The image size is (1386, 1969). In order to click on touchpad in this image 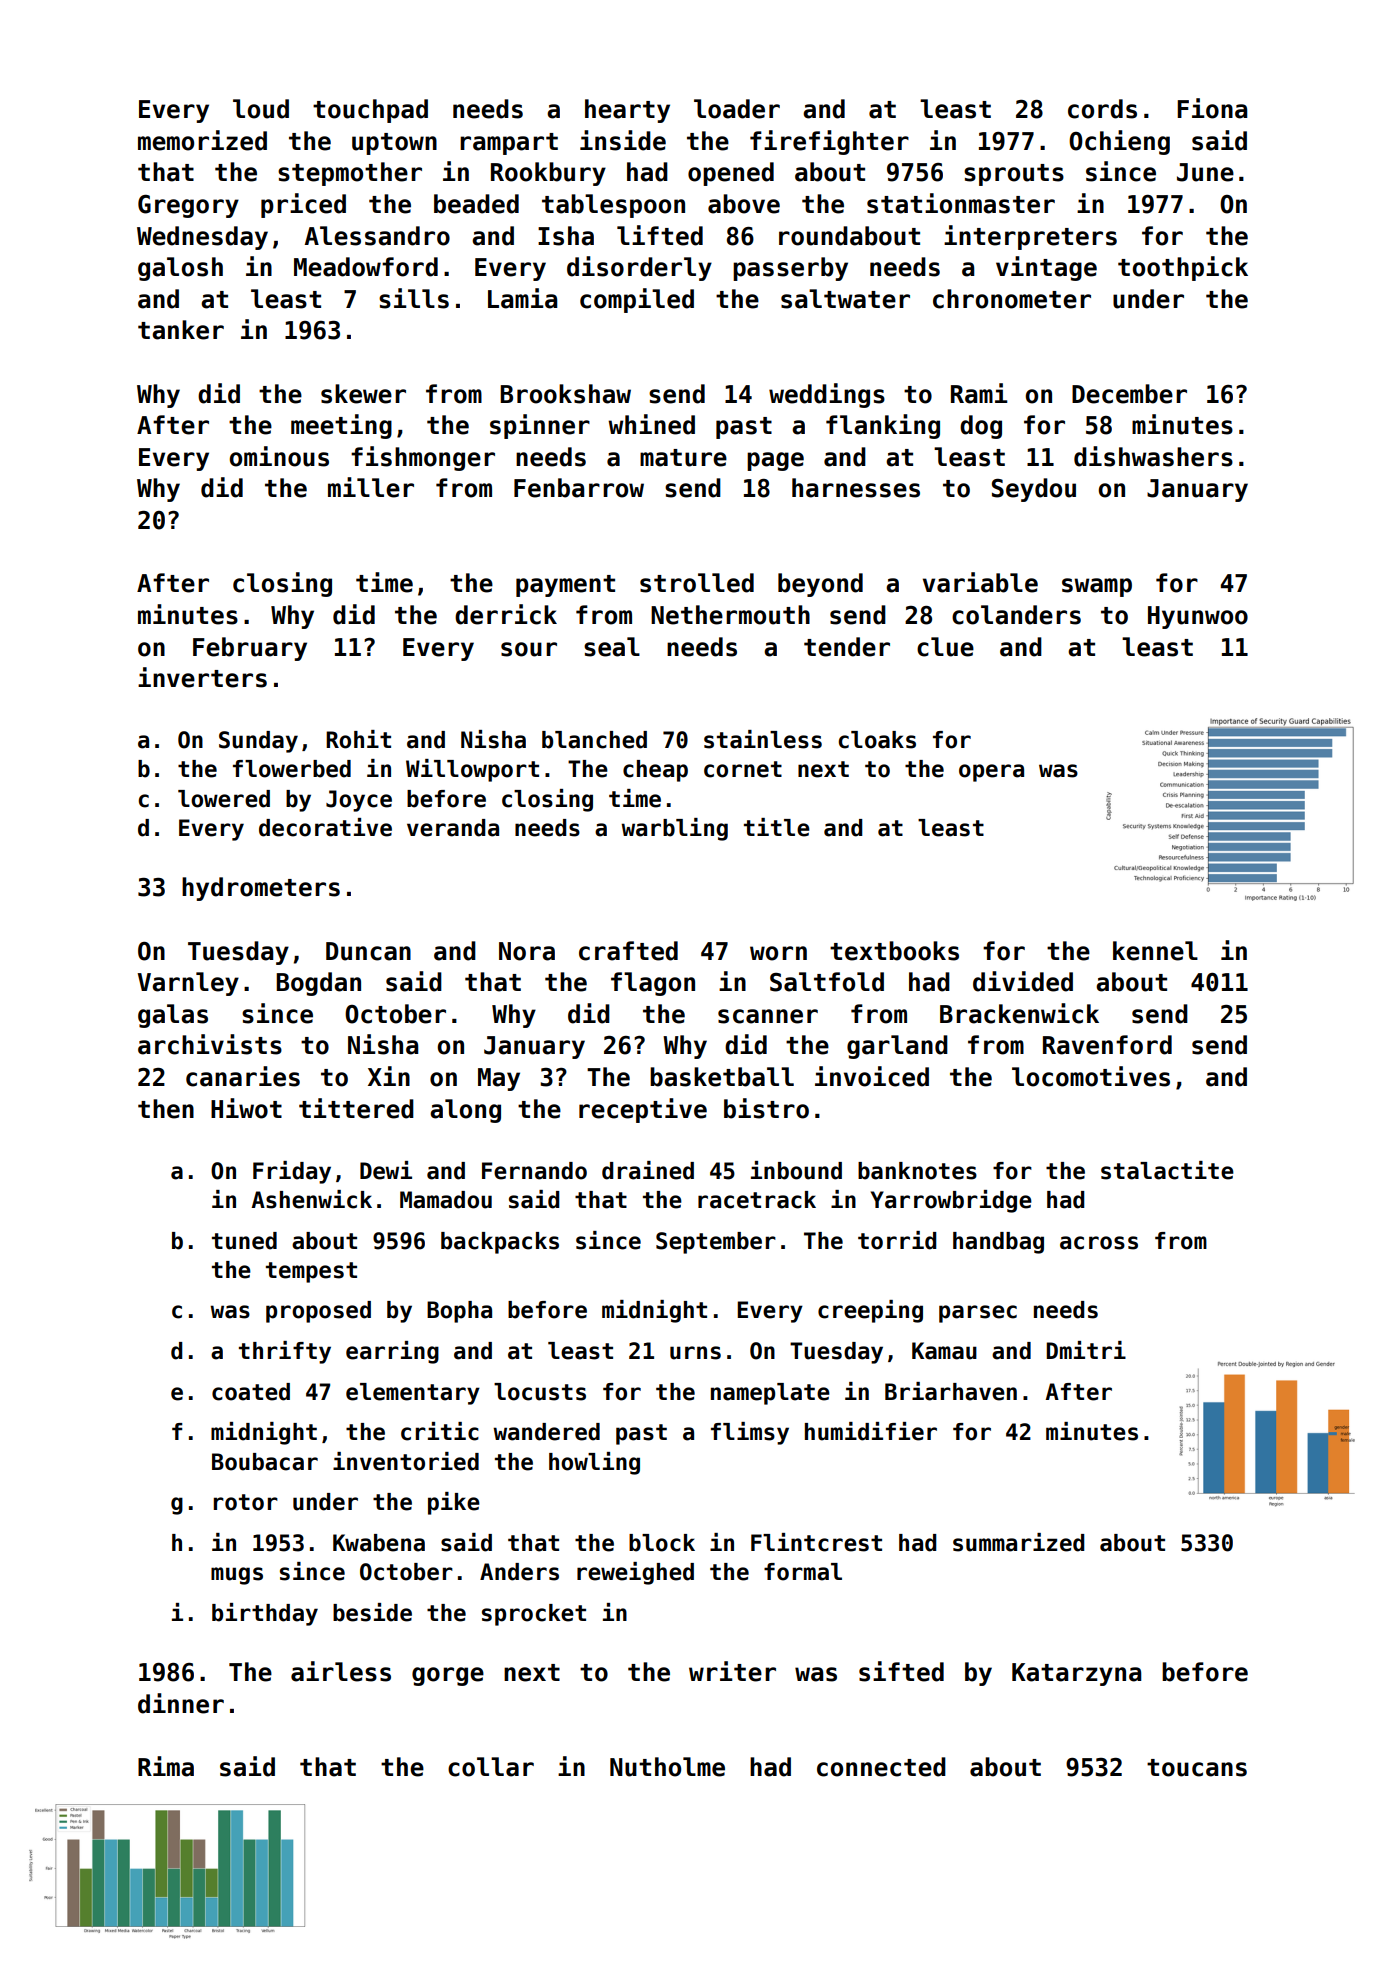, I will do `click(370, 111)`.
